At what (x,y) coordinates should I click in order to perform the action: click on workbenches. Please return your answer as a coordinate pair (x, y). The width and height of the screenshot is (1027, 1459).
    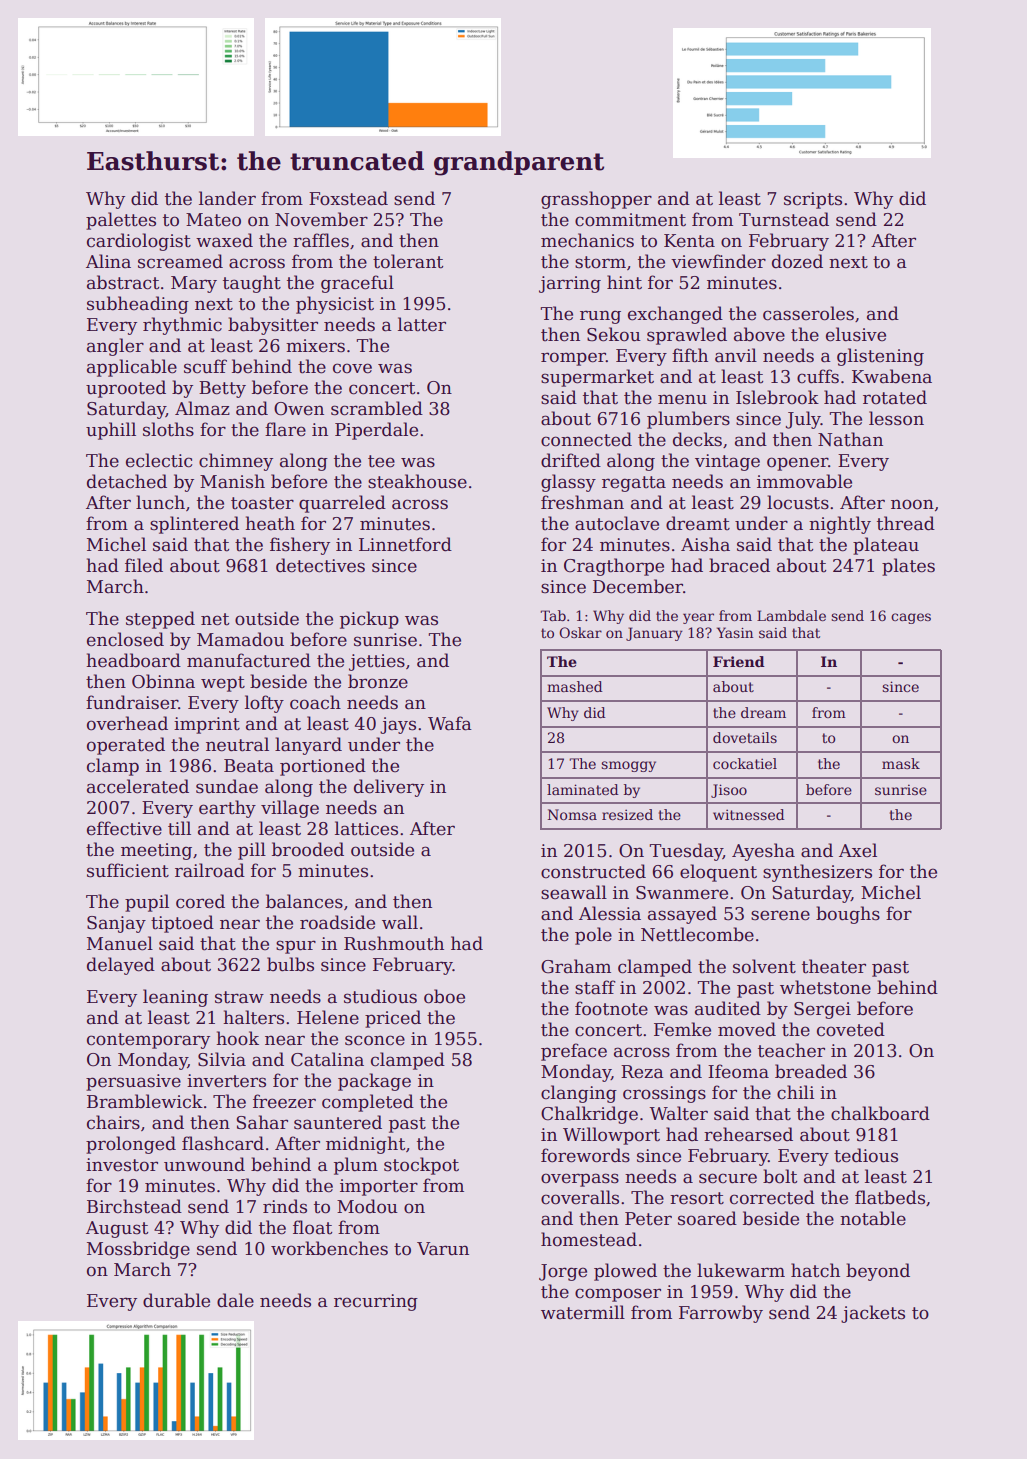
    Looking at the image, I should click on (329, 1248).
